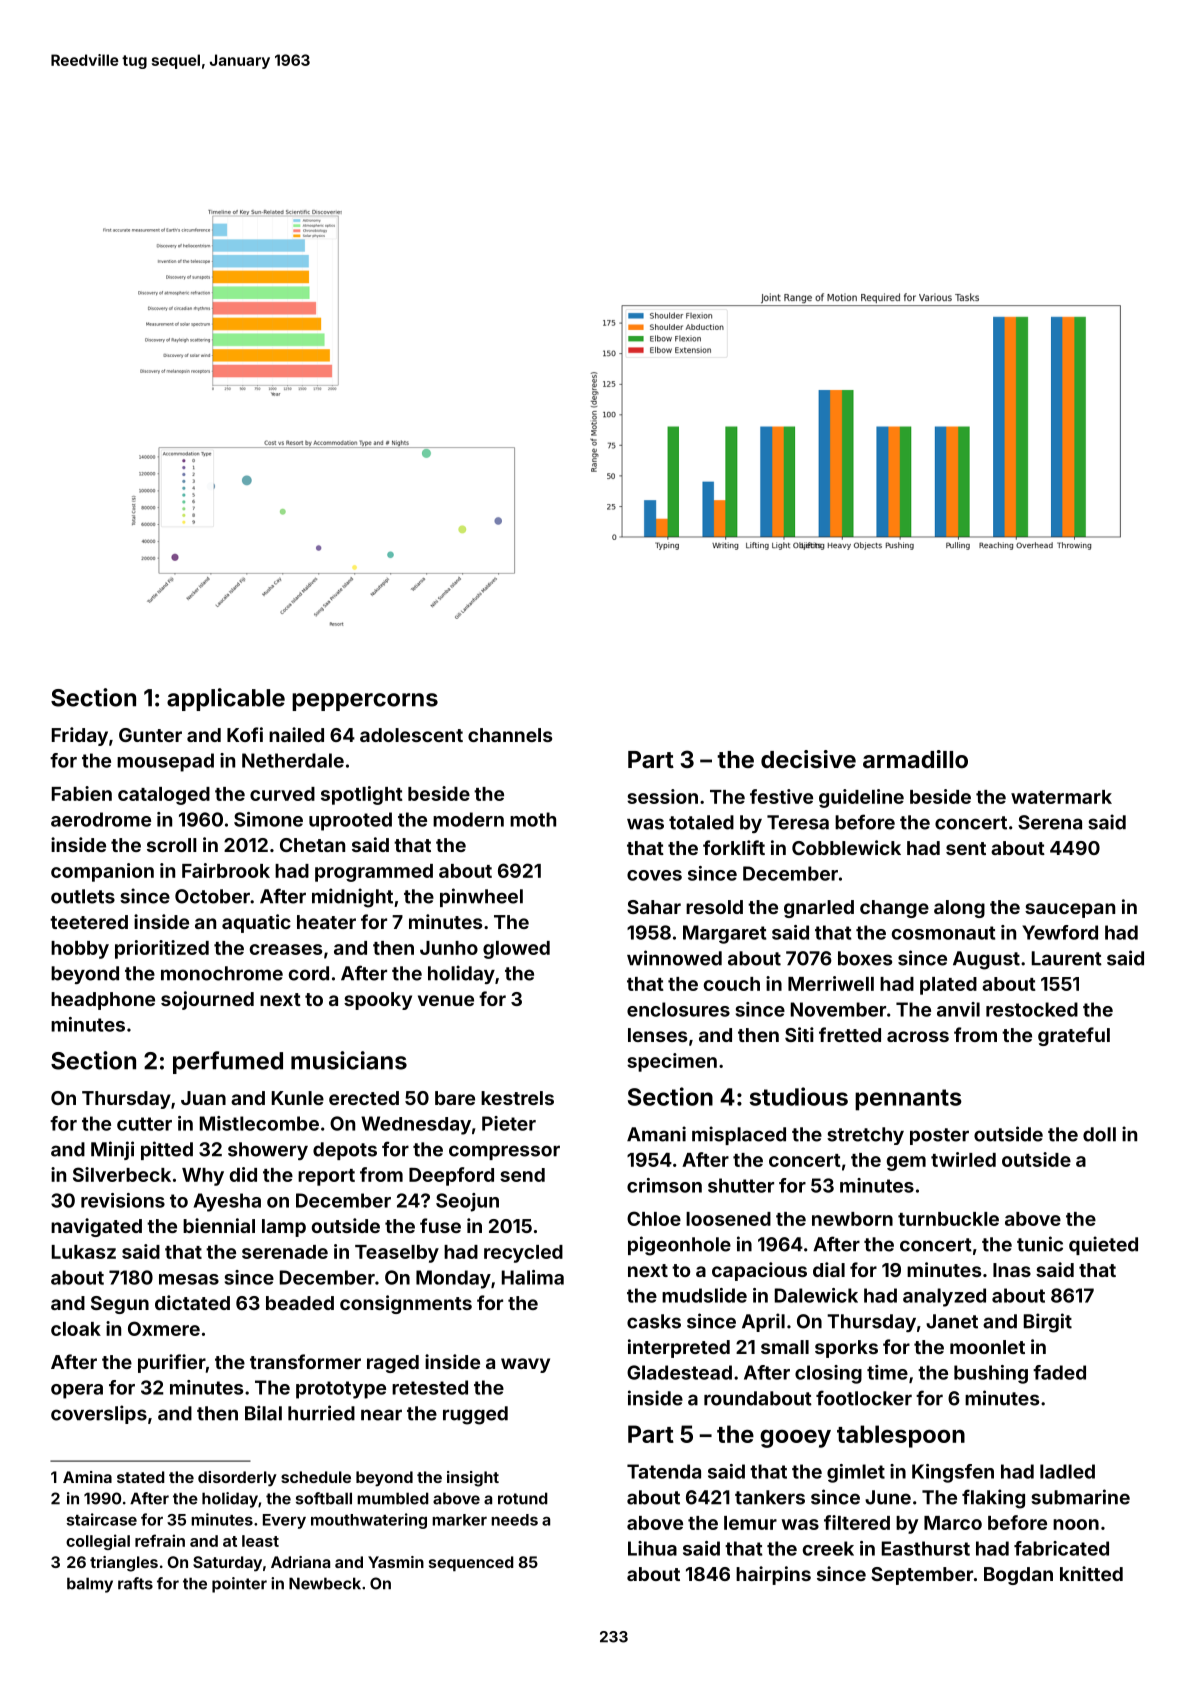  What do you see at coordinates (510, 735) in the page?
I see `channels` at bounding box center [510, 735].
